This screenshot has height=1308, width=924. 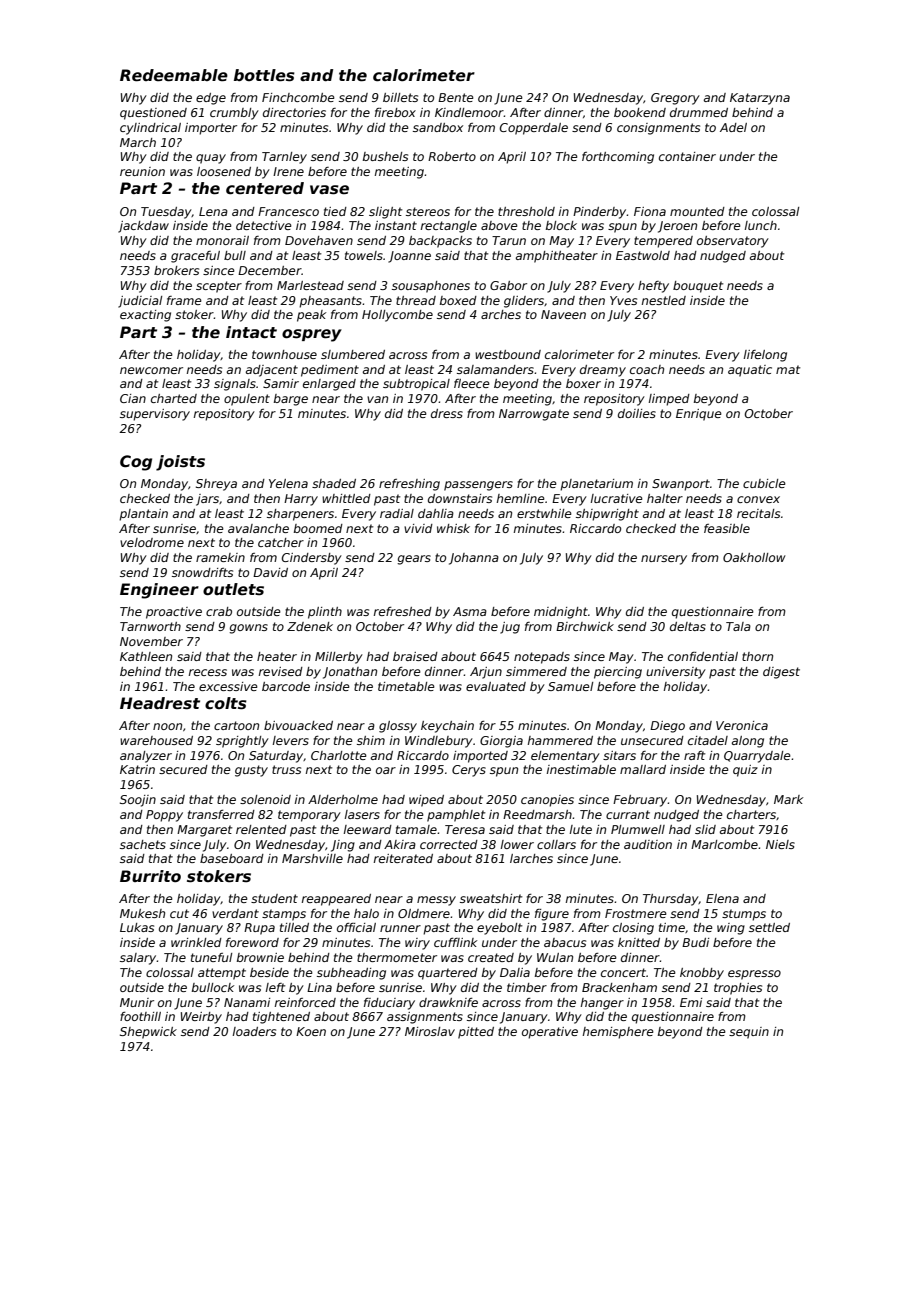 I want to click on charted, so click(x=174, y=398).
